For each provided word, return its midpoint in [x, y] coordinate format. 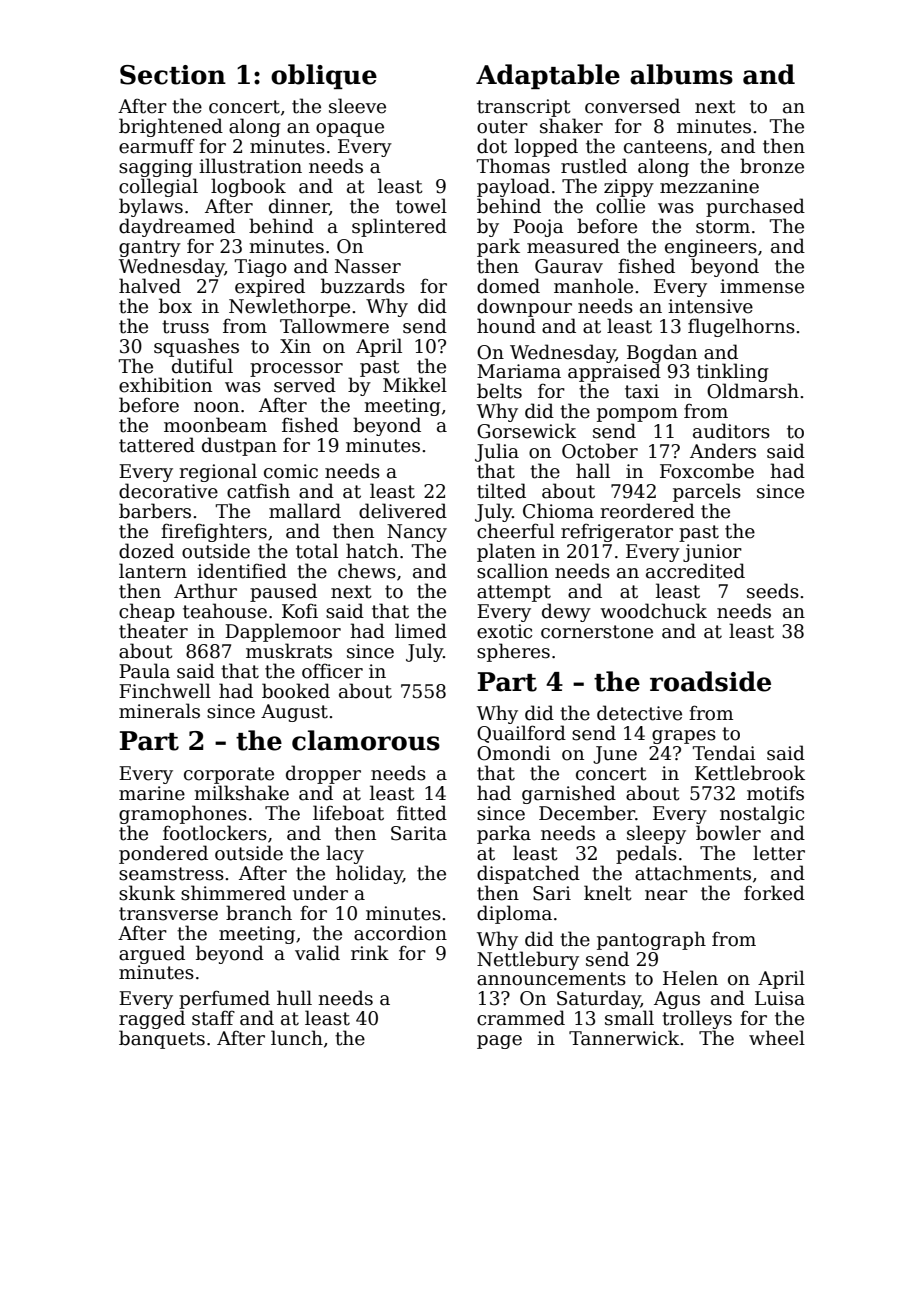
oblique [324, 76]
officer [332, 671]
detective [639, 713]
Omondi [514, 753]
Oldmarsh [753, 391]
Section [173, 75]
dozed [146, 551]
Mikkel [415, 385]
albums [681, 74]
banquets [162, 1039]
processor [296, 370]
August [294, 713]
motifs [775, 793]
